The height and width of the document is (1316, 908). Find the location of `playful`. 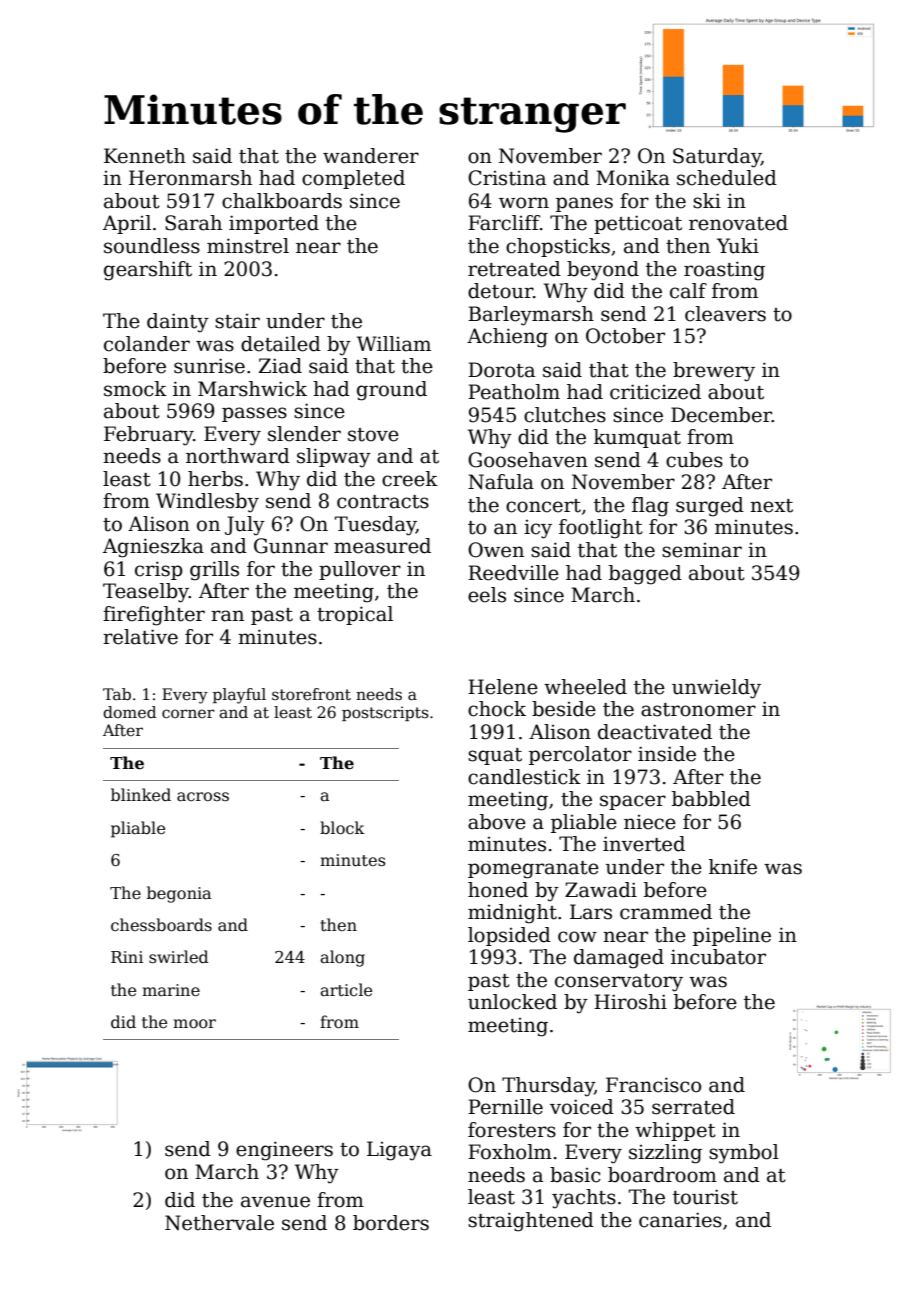

playful is located at coordinates (239, 696).
